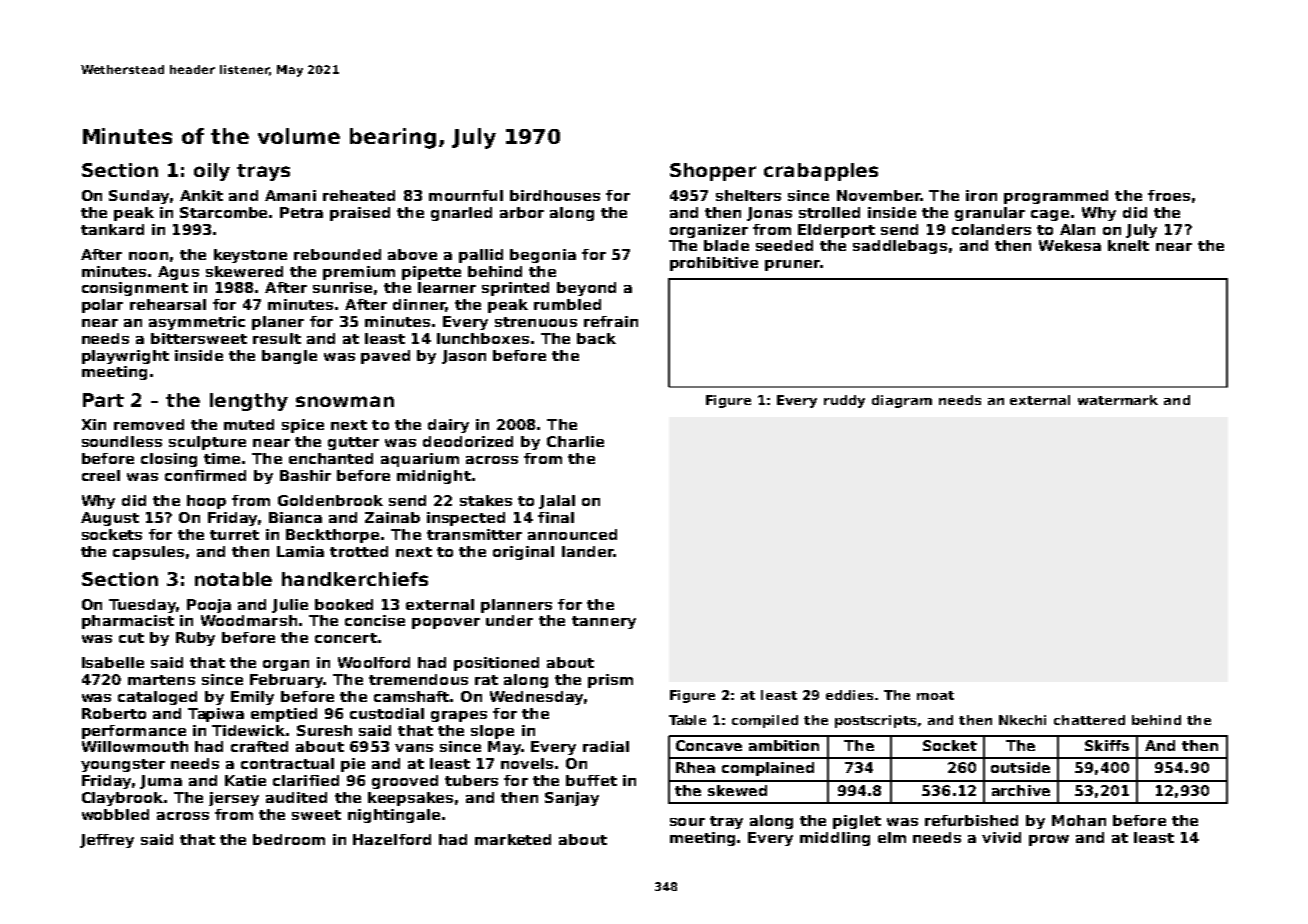 The width and height of the screenshot is (1308, 924). What do you see at coordinates (212, 172) in the screenshot?
I see `oily` at bounding box center [212, 172].
